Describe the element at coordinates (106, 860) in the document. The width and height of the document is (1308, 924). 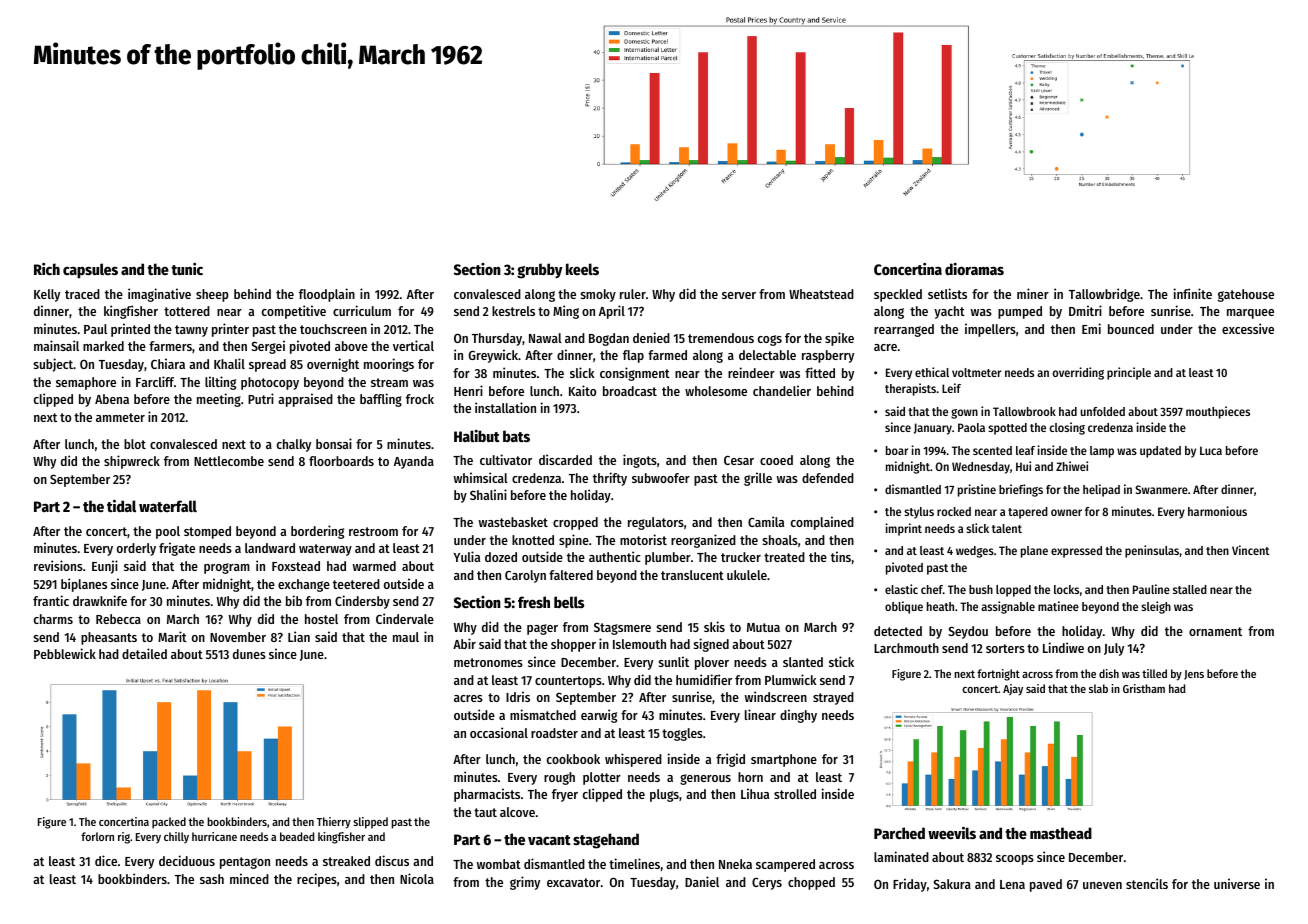
I see `dice` at that location.
